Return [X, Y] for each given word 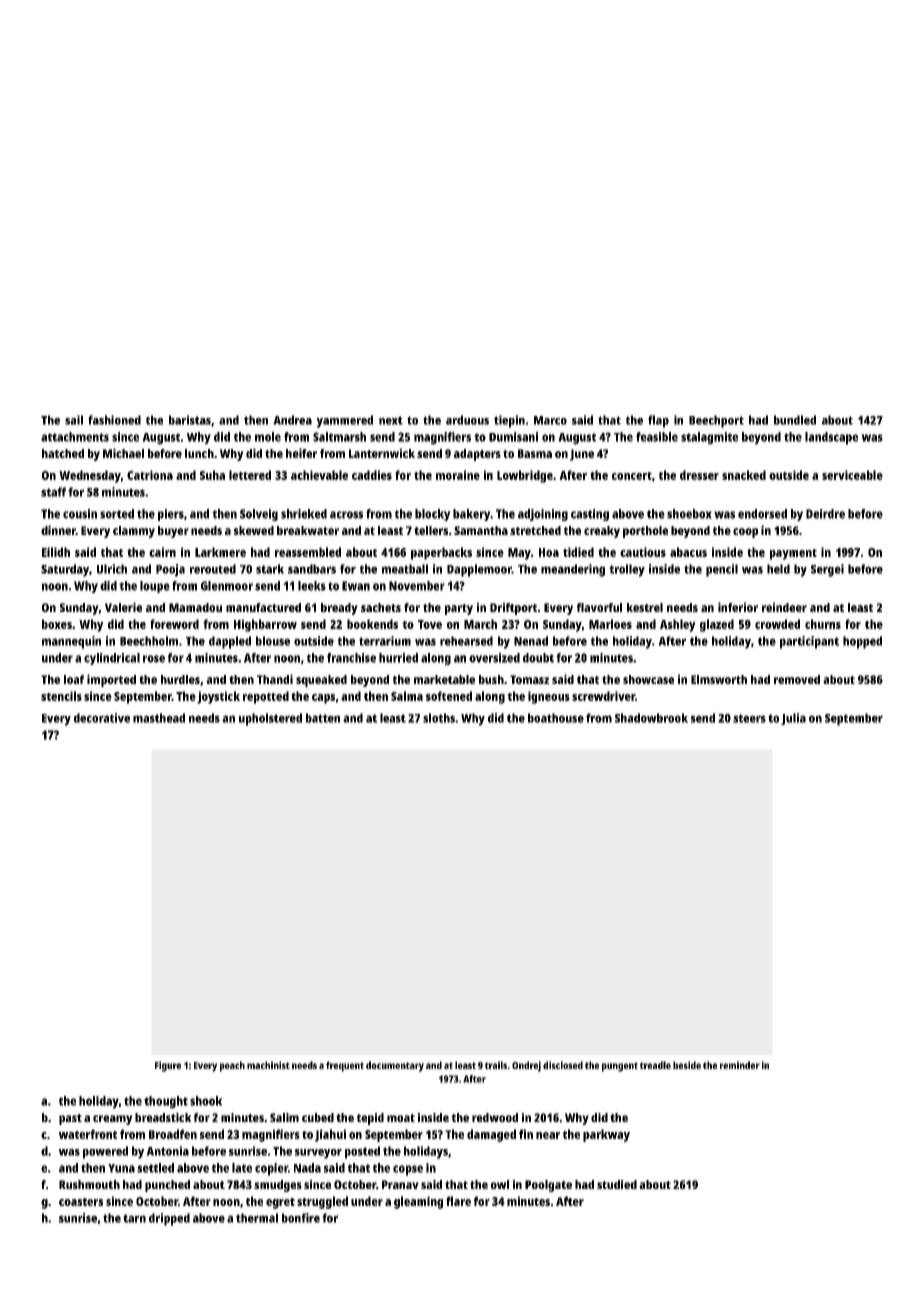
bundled [795, 420]
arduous [467, 420]
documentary [395, 1066]
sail [74, 420]
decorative [102, 718]
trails [496, 1065]
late [242, 1168]
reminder [740, 1065]
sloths [439, 718]
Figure [168, 1066]
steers [749, 718]
